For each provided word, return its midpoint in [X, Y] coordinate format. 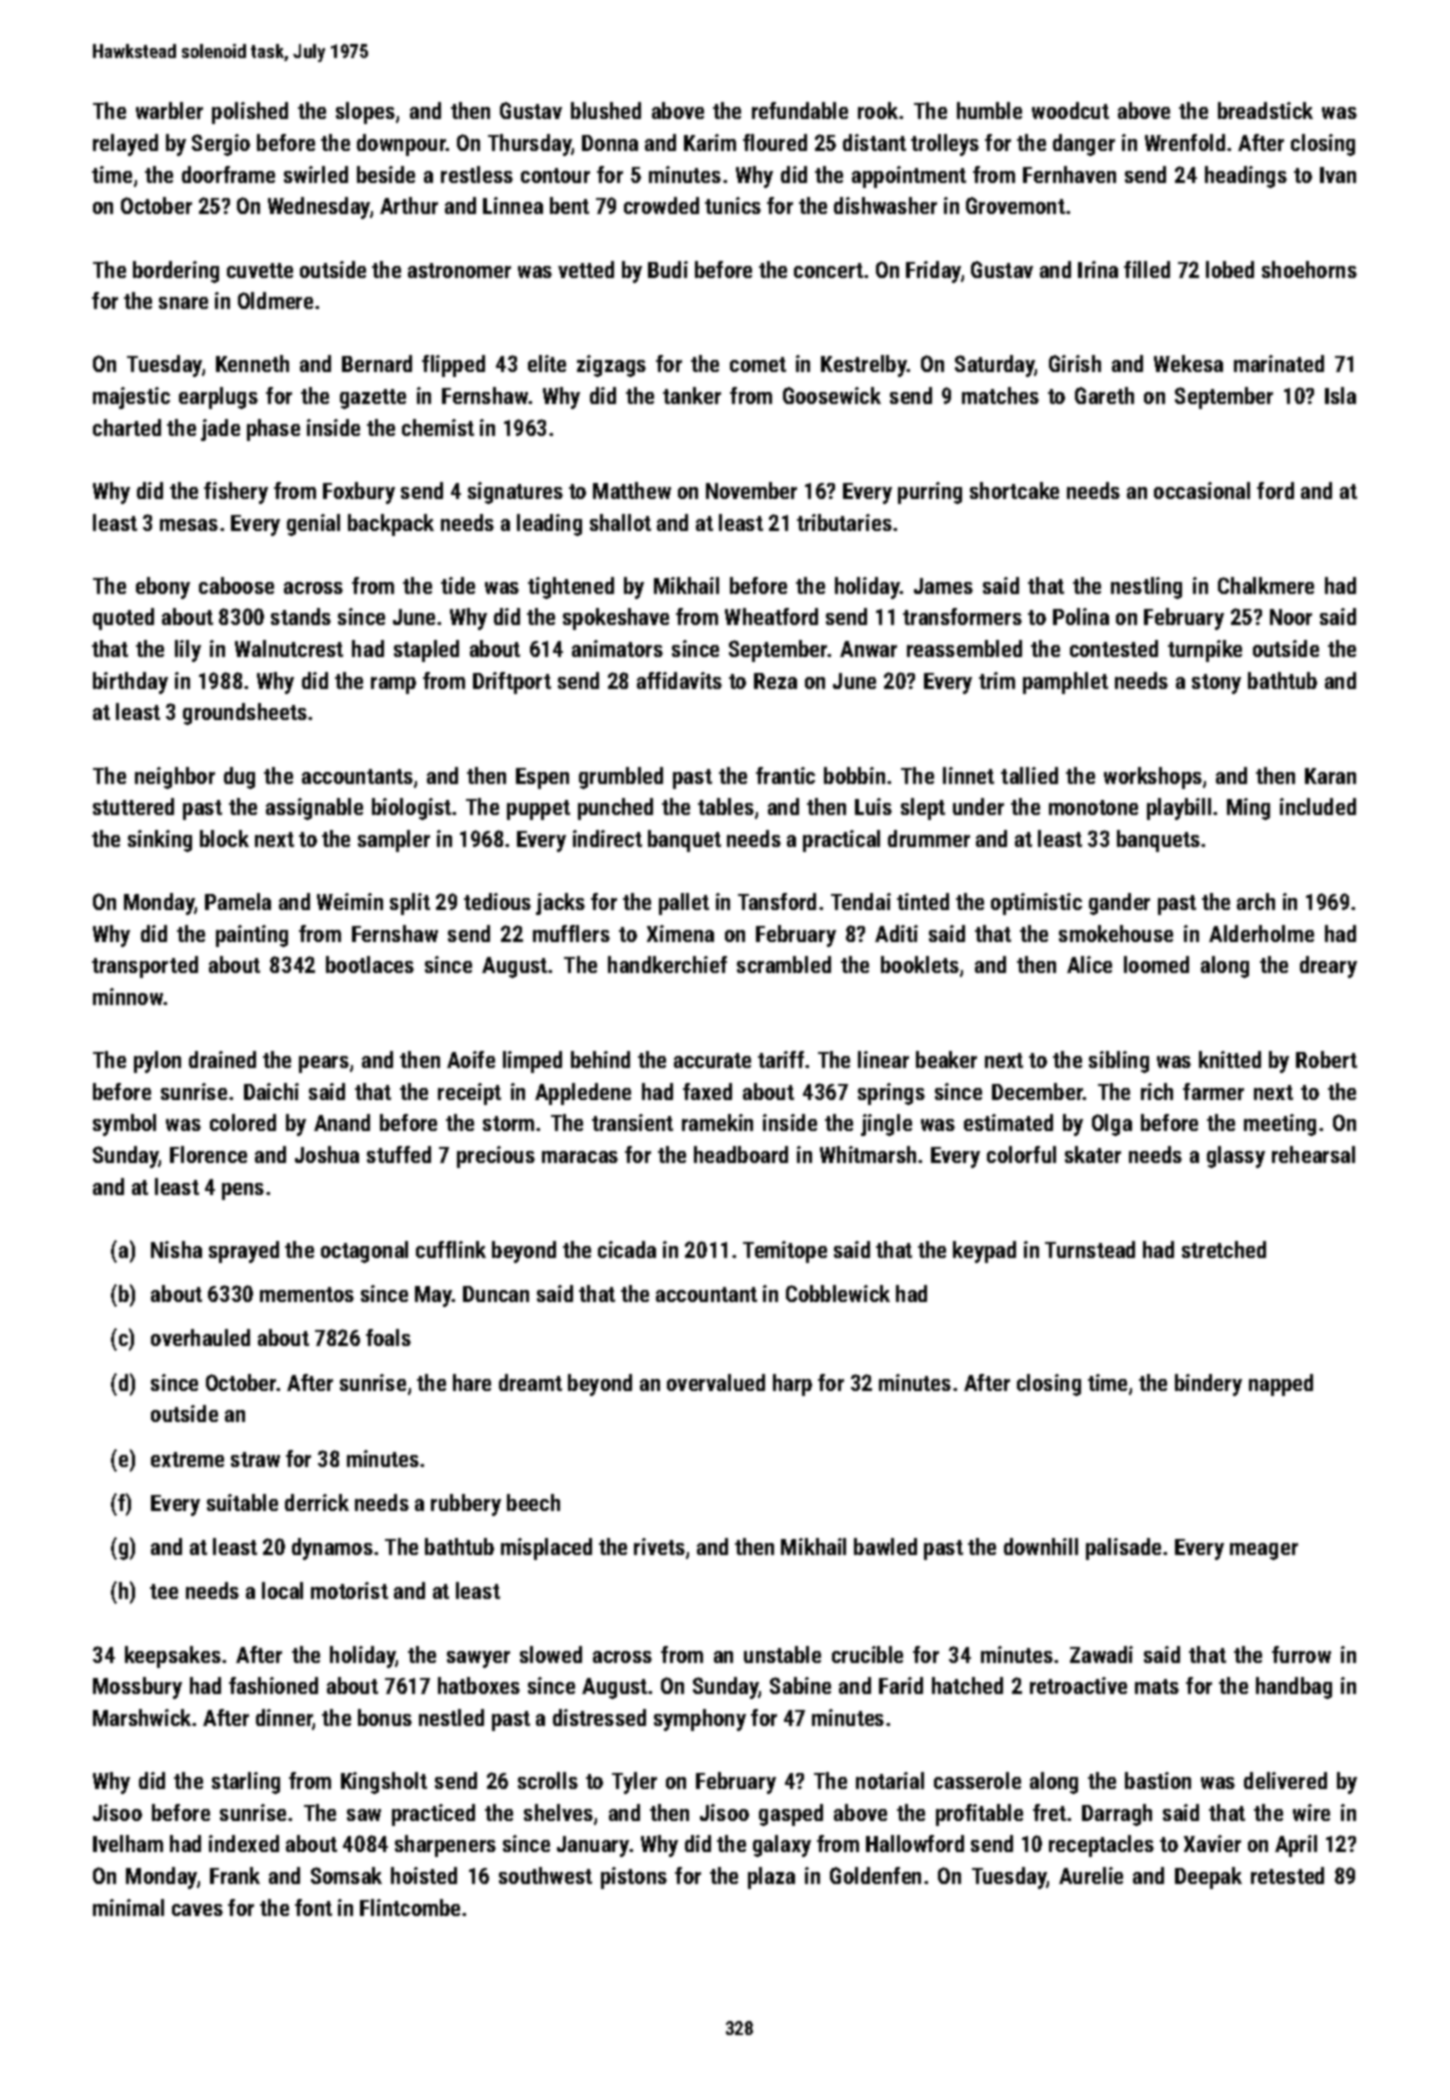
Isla [1340, 395]
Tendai [861, 901]
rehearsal [1313, 1154]
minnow [128, 996]
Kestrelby [864, 366]
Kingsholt [384, 1783]
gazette [373, 399]
